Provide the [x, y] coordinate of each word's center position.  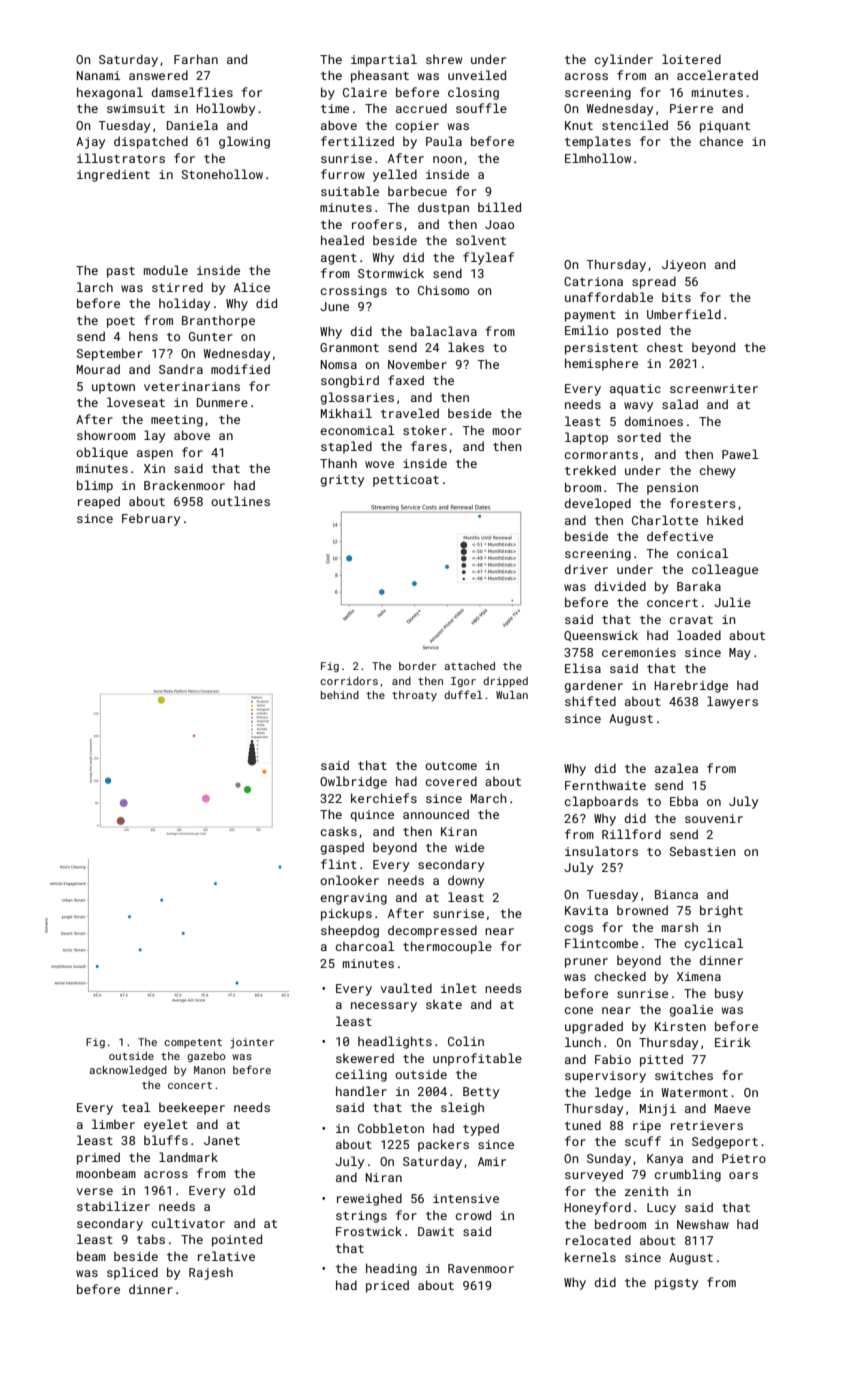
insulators [601, 851]
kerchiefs [384, 798]
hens [143, 336]
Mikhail [346, 413]
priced [387, 1286]
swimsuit [136, 108]
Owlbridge [353, 782]
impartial [384, 60]
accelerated [717, 75]
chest [665, 347]
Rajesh [211, 1273]
